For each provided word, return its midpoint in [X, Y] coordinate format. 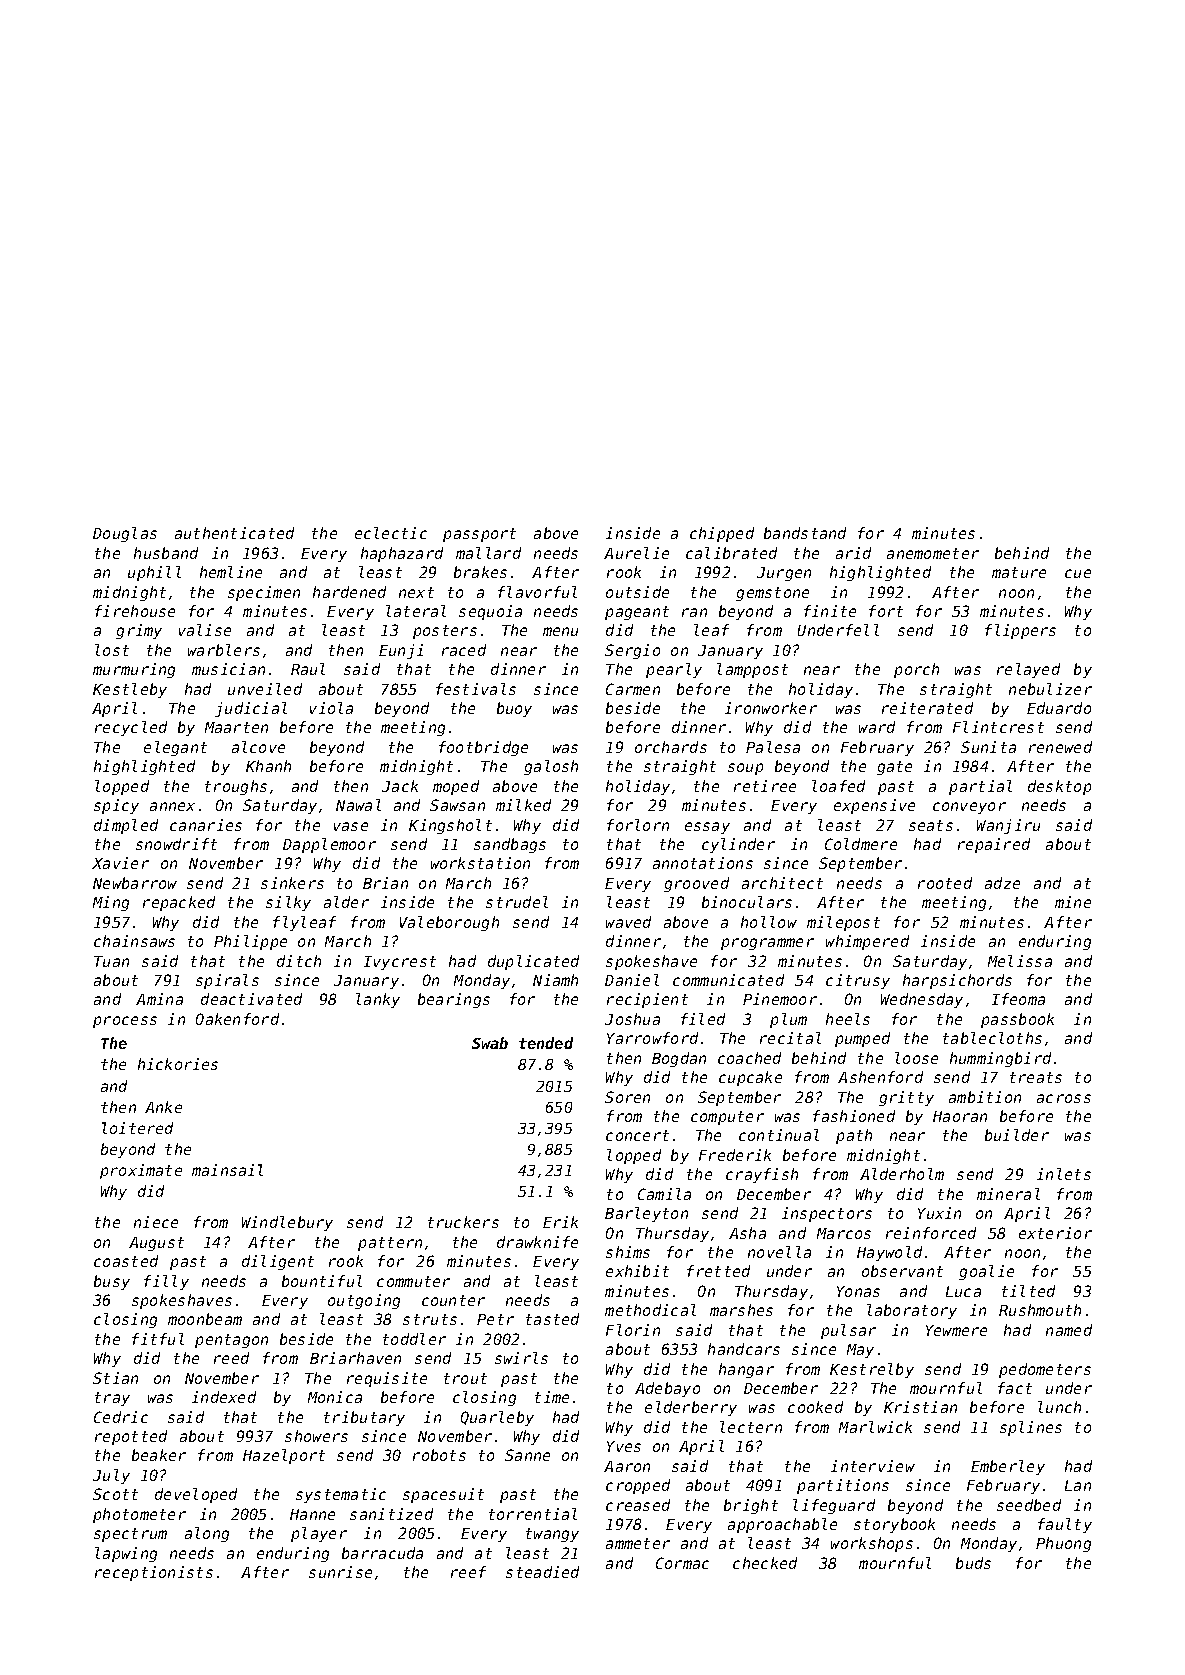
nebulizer [1050, 689]
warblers [224, 650]
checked [765, 1563]
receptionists [154, 1573]
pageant [637, 613]
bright [751, 1506]
